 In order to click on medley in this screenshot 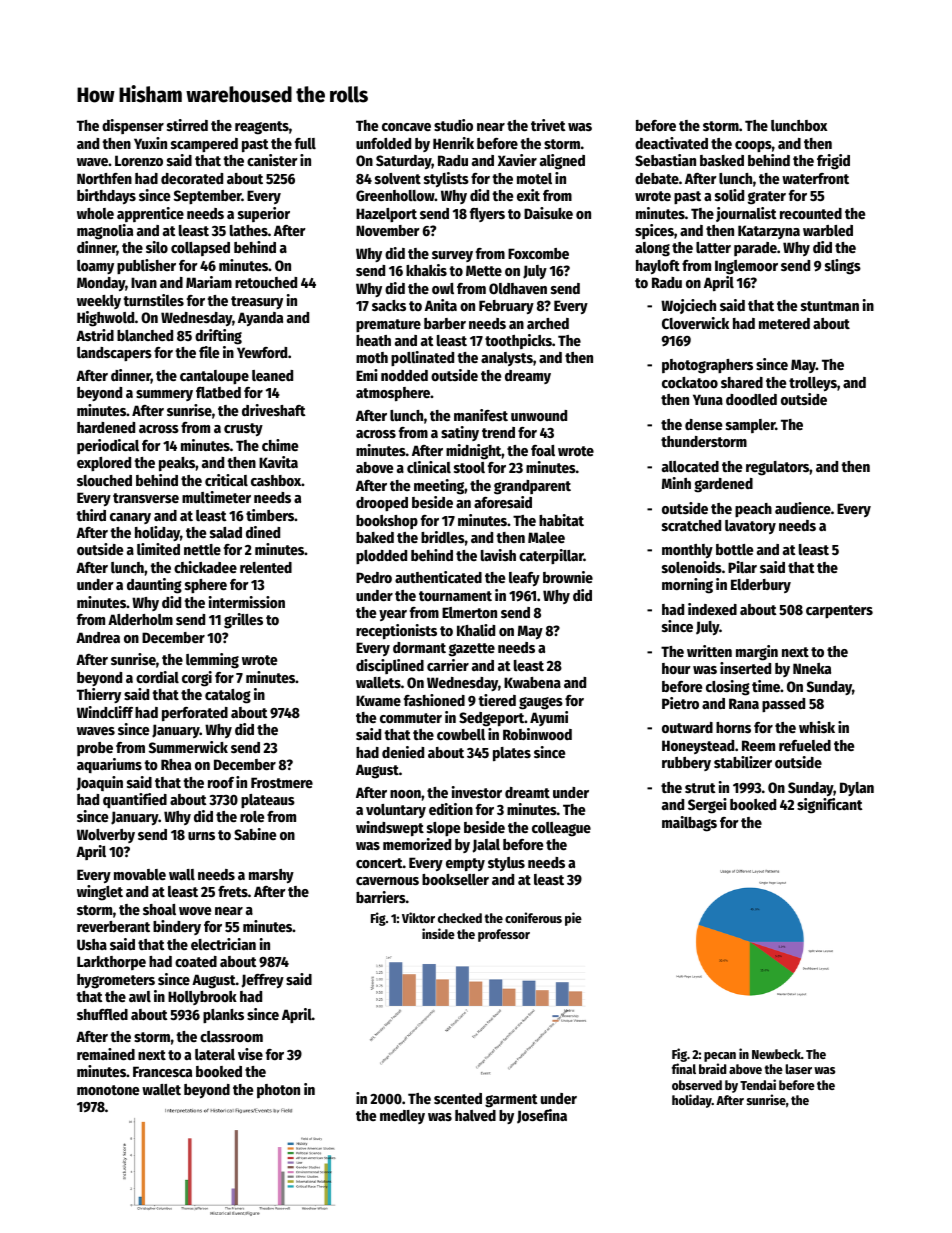, I will do `click(402, 1117)`.
